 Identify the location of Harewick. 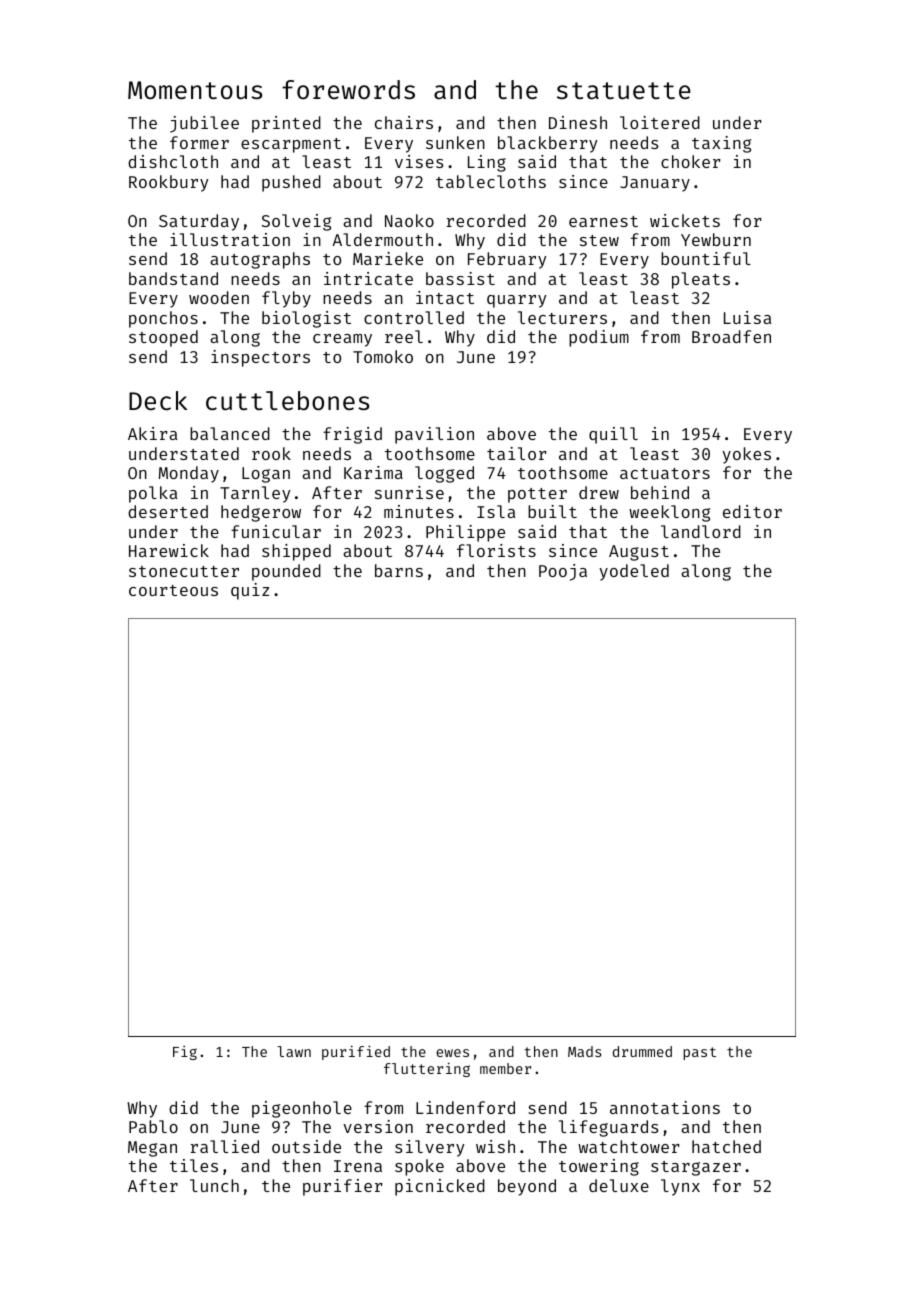
(169, 550).
